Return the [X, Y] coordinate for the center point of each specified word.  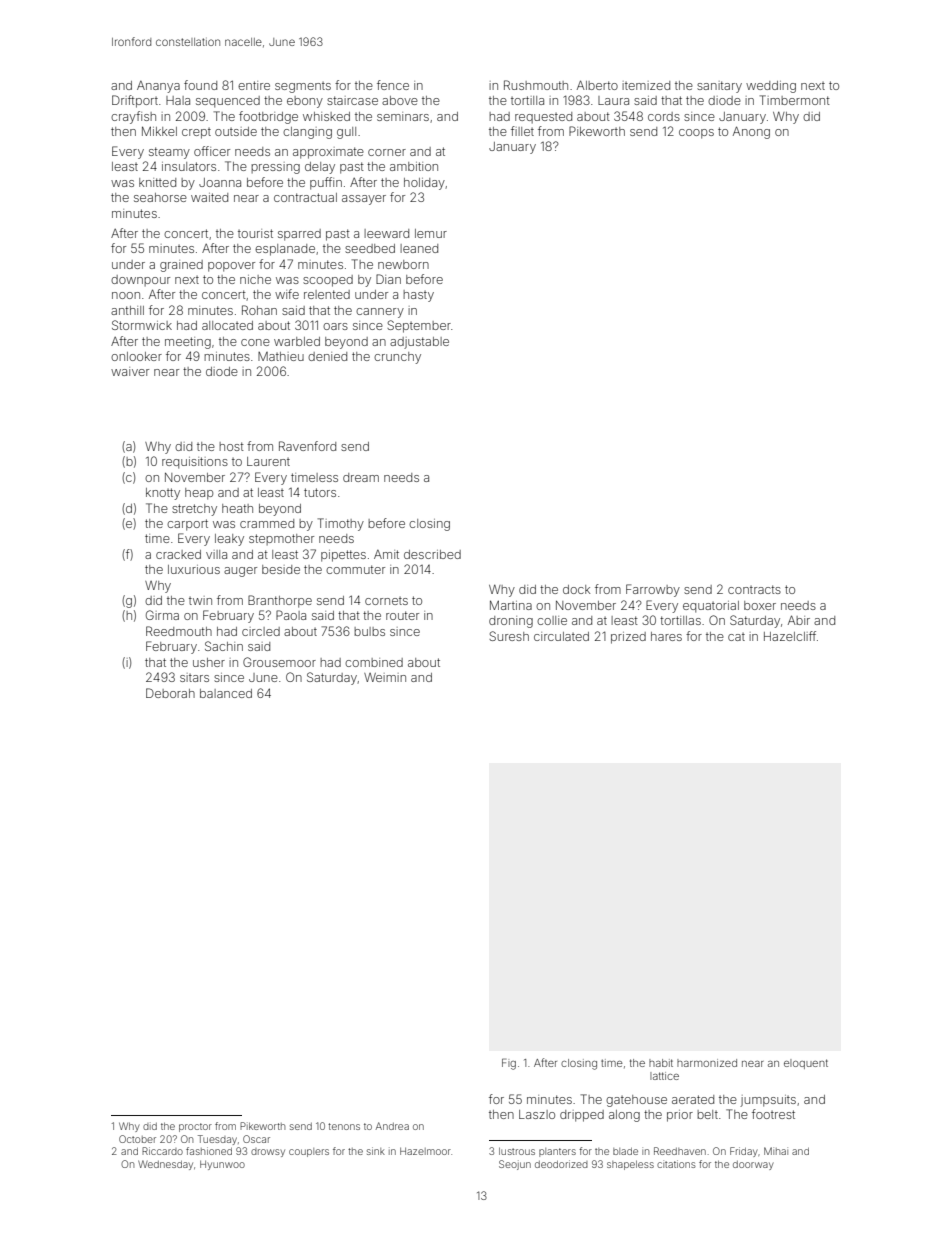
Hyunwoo [222, 1165]
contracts [754, 589]
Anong [751, 132]
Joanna [220, 182]
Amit [386, 554]
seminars [403, 116]
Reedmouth [179, 631]
